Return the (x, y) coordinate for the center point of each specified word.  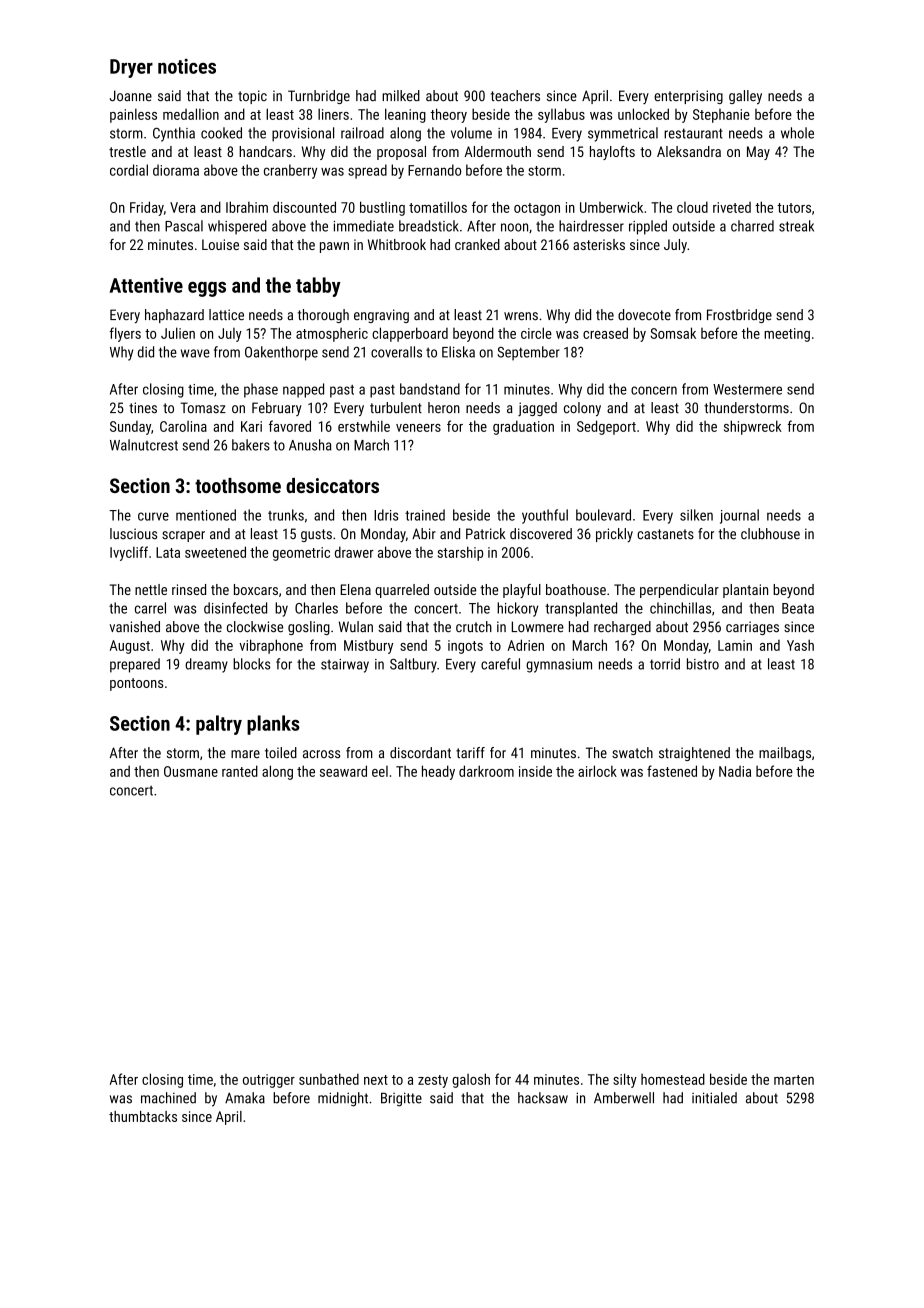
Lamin (735, 645)
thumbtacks (143, 1116)
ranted (240, 771)
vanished (135, 627)
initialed (714, 1098)
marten (794, 1080)
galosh (471, 1080)
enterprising (688, 97)
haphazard (174, 316)
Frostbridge (739, 316)
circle (536, 333)
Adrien (526, 645)
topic (252, 97)
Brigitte (401, 1099)
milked (401, 95)
